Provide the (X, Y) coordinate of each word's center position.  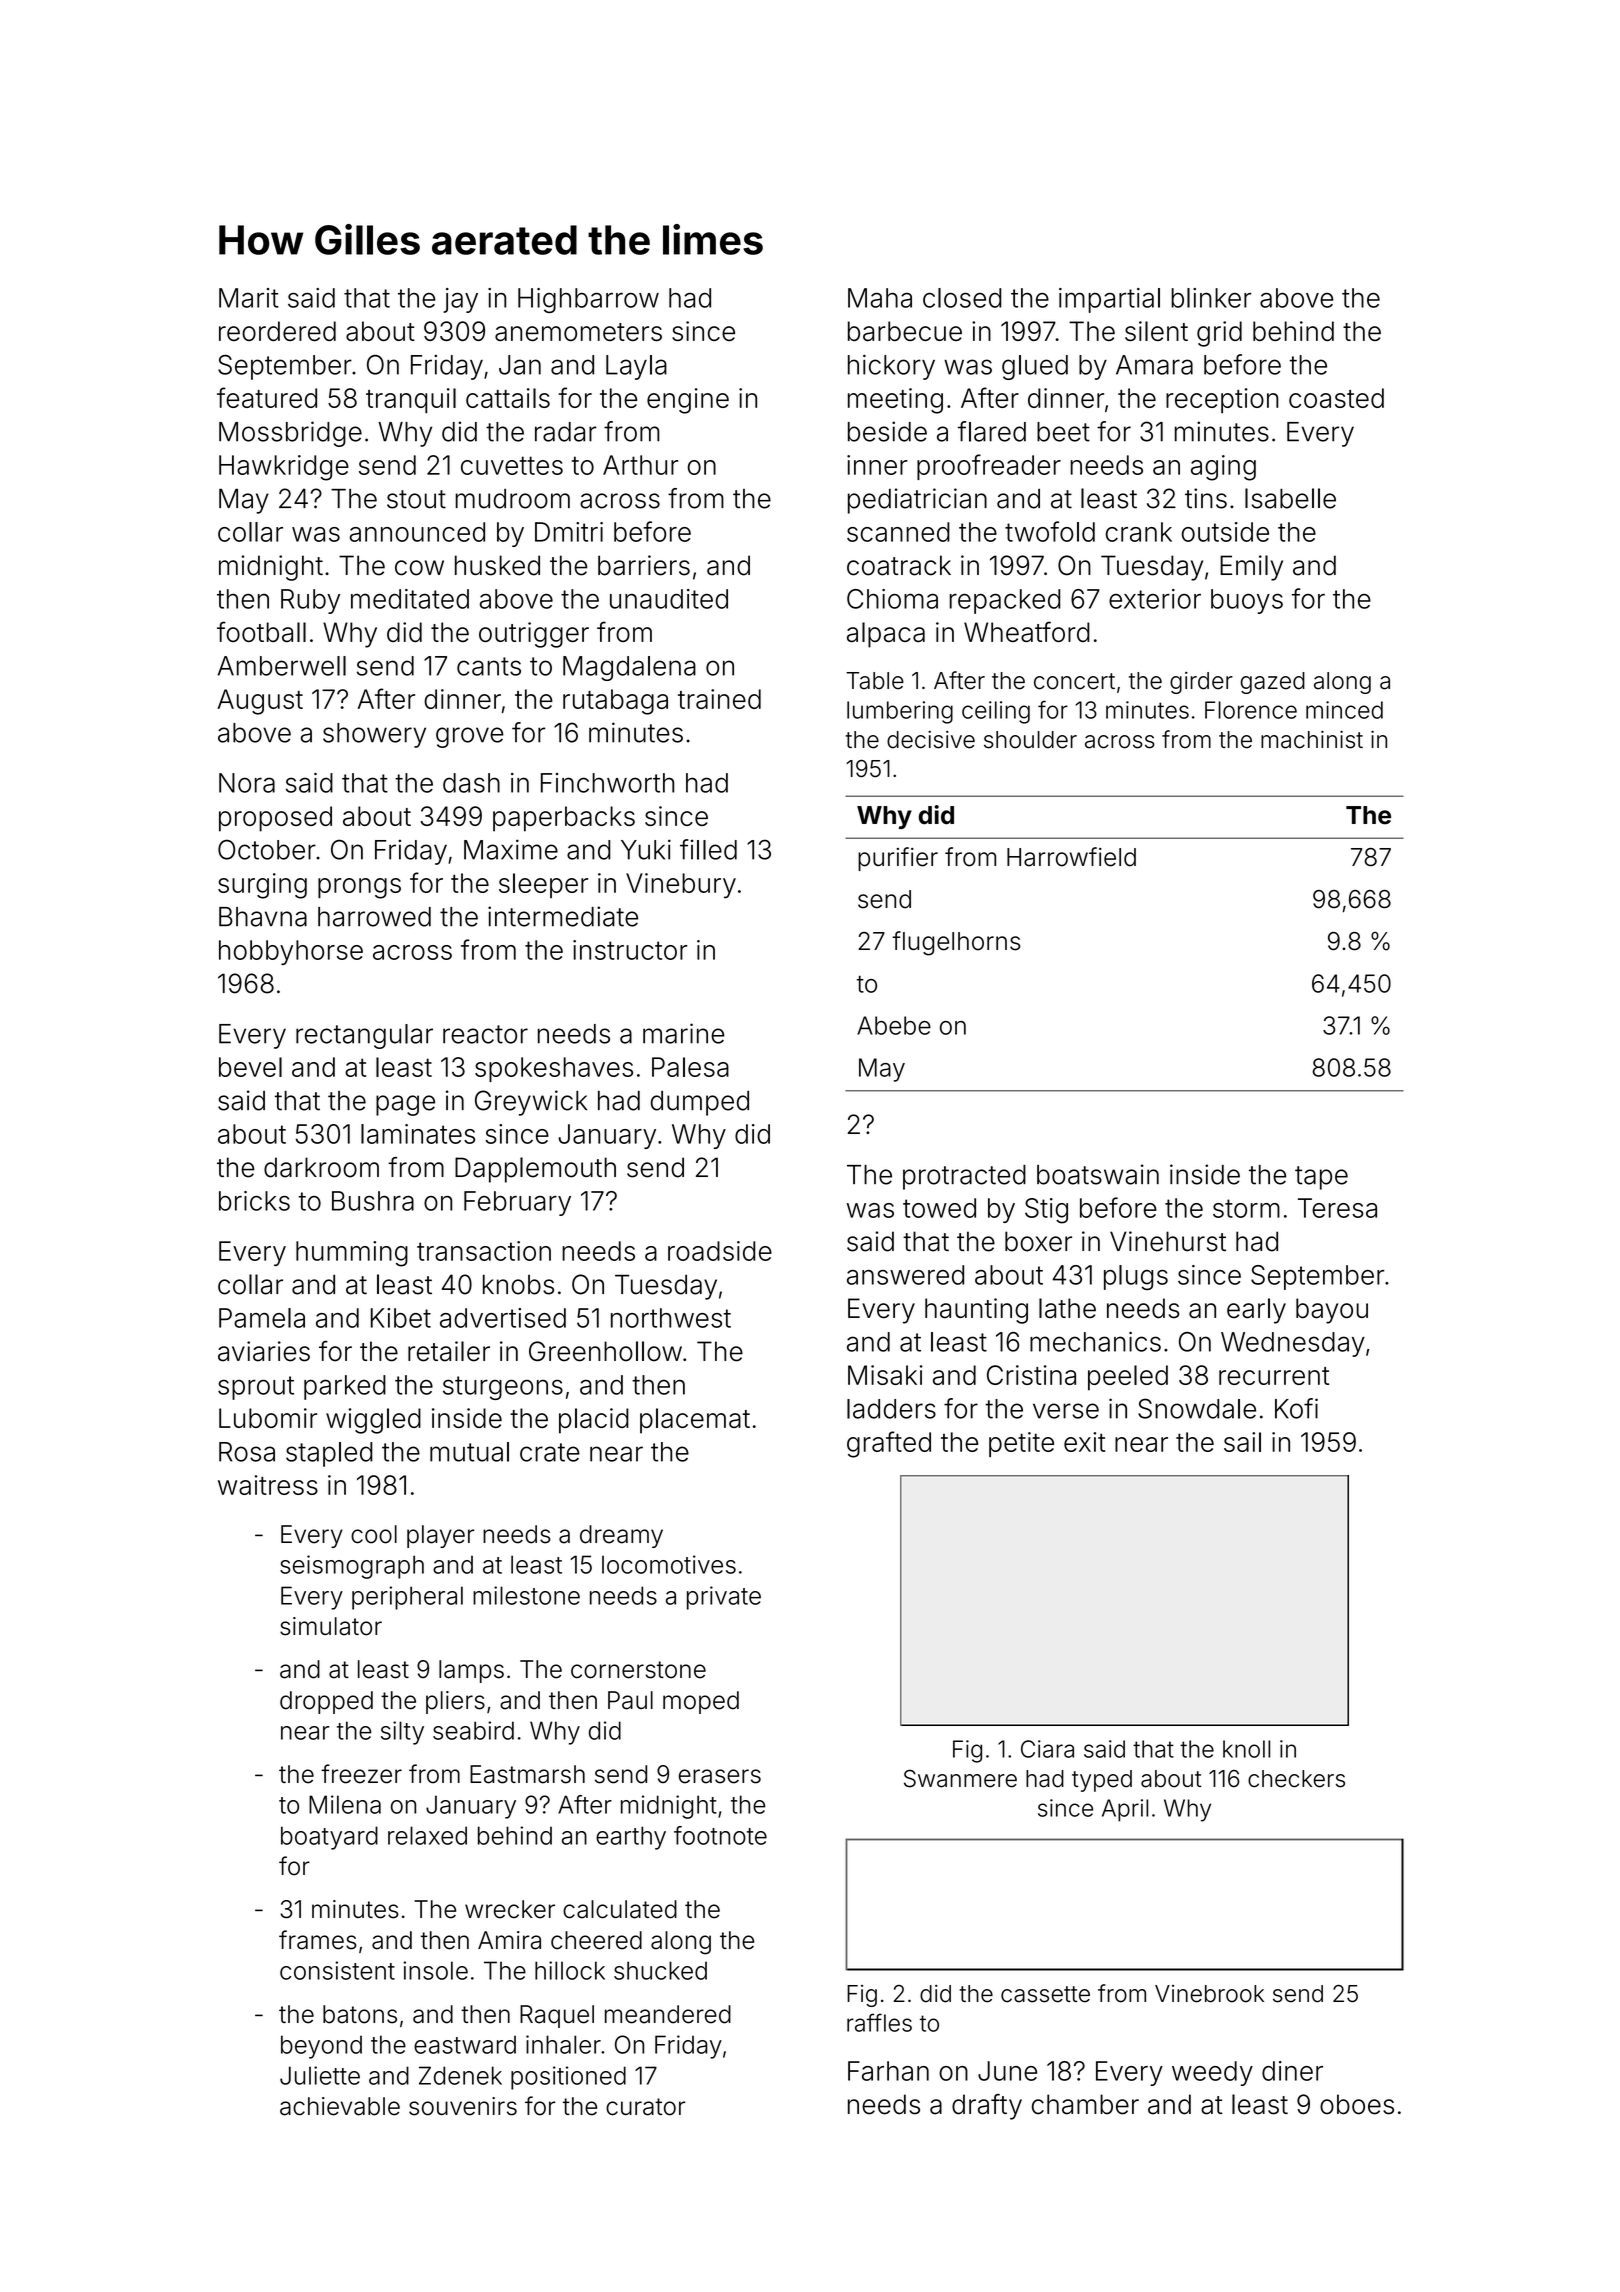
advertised (503, 1318)
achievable (340, 2106)
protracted (964, 1177)
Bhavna (263, 917)
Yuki (646, 849)
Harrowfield (1071, 857)
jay (460, 300)
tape (1321, 1178)
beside (887, 431)
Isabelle (1290, 498)
